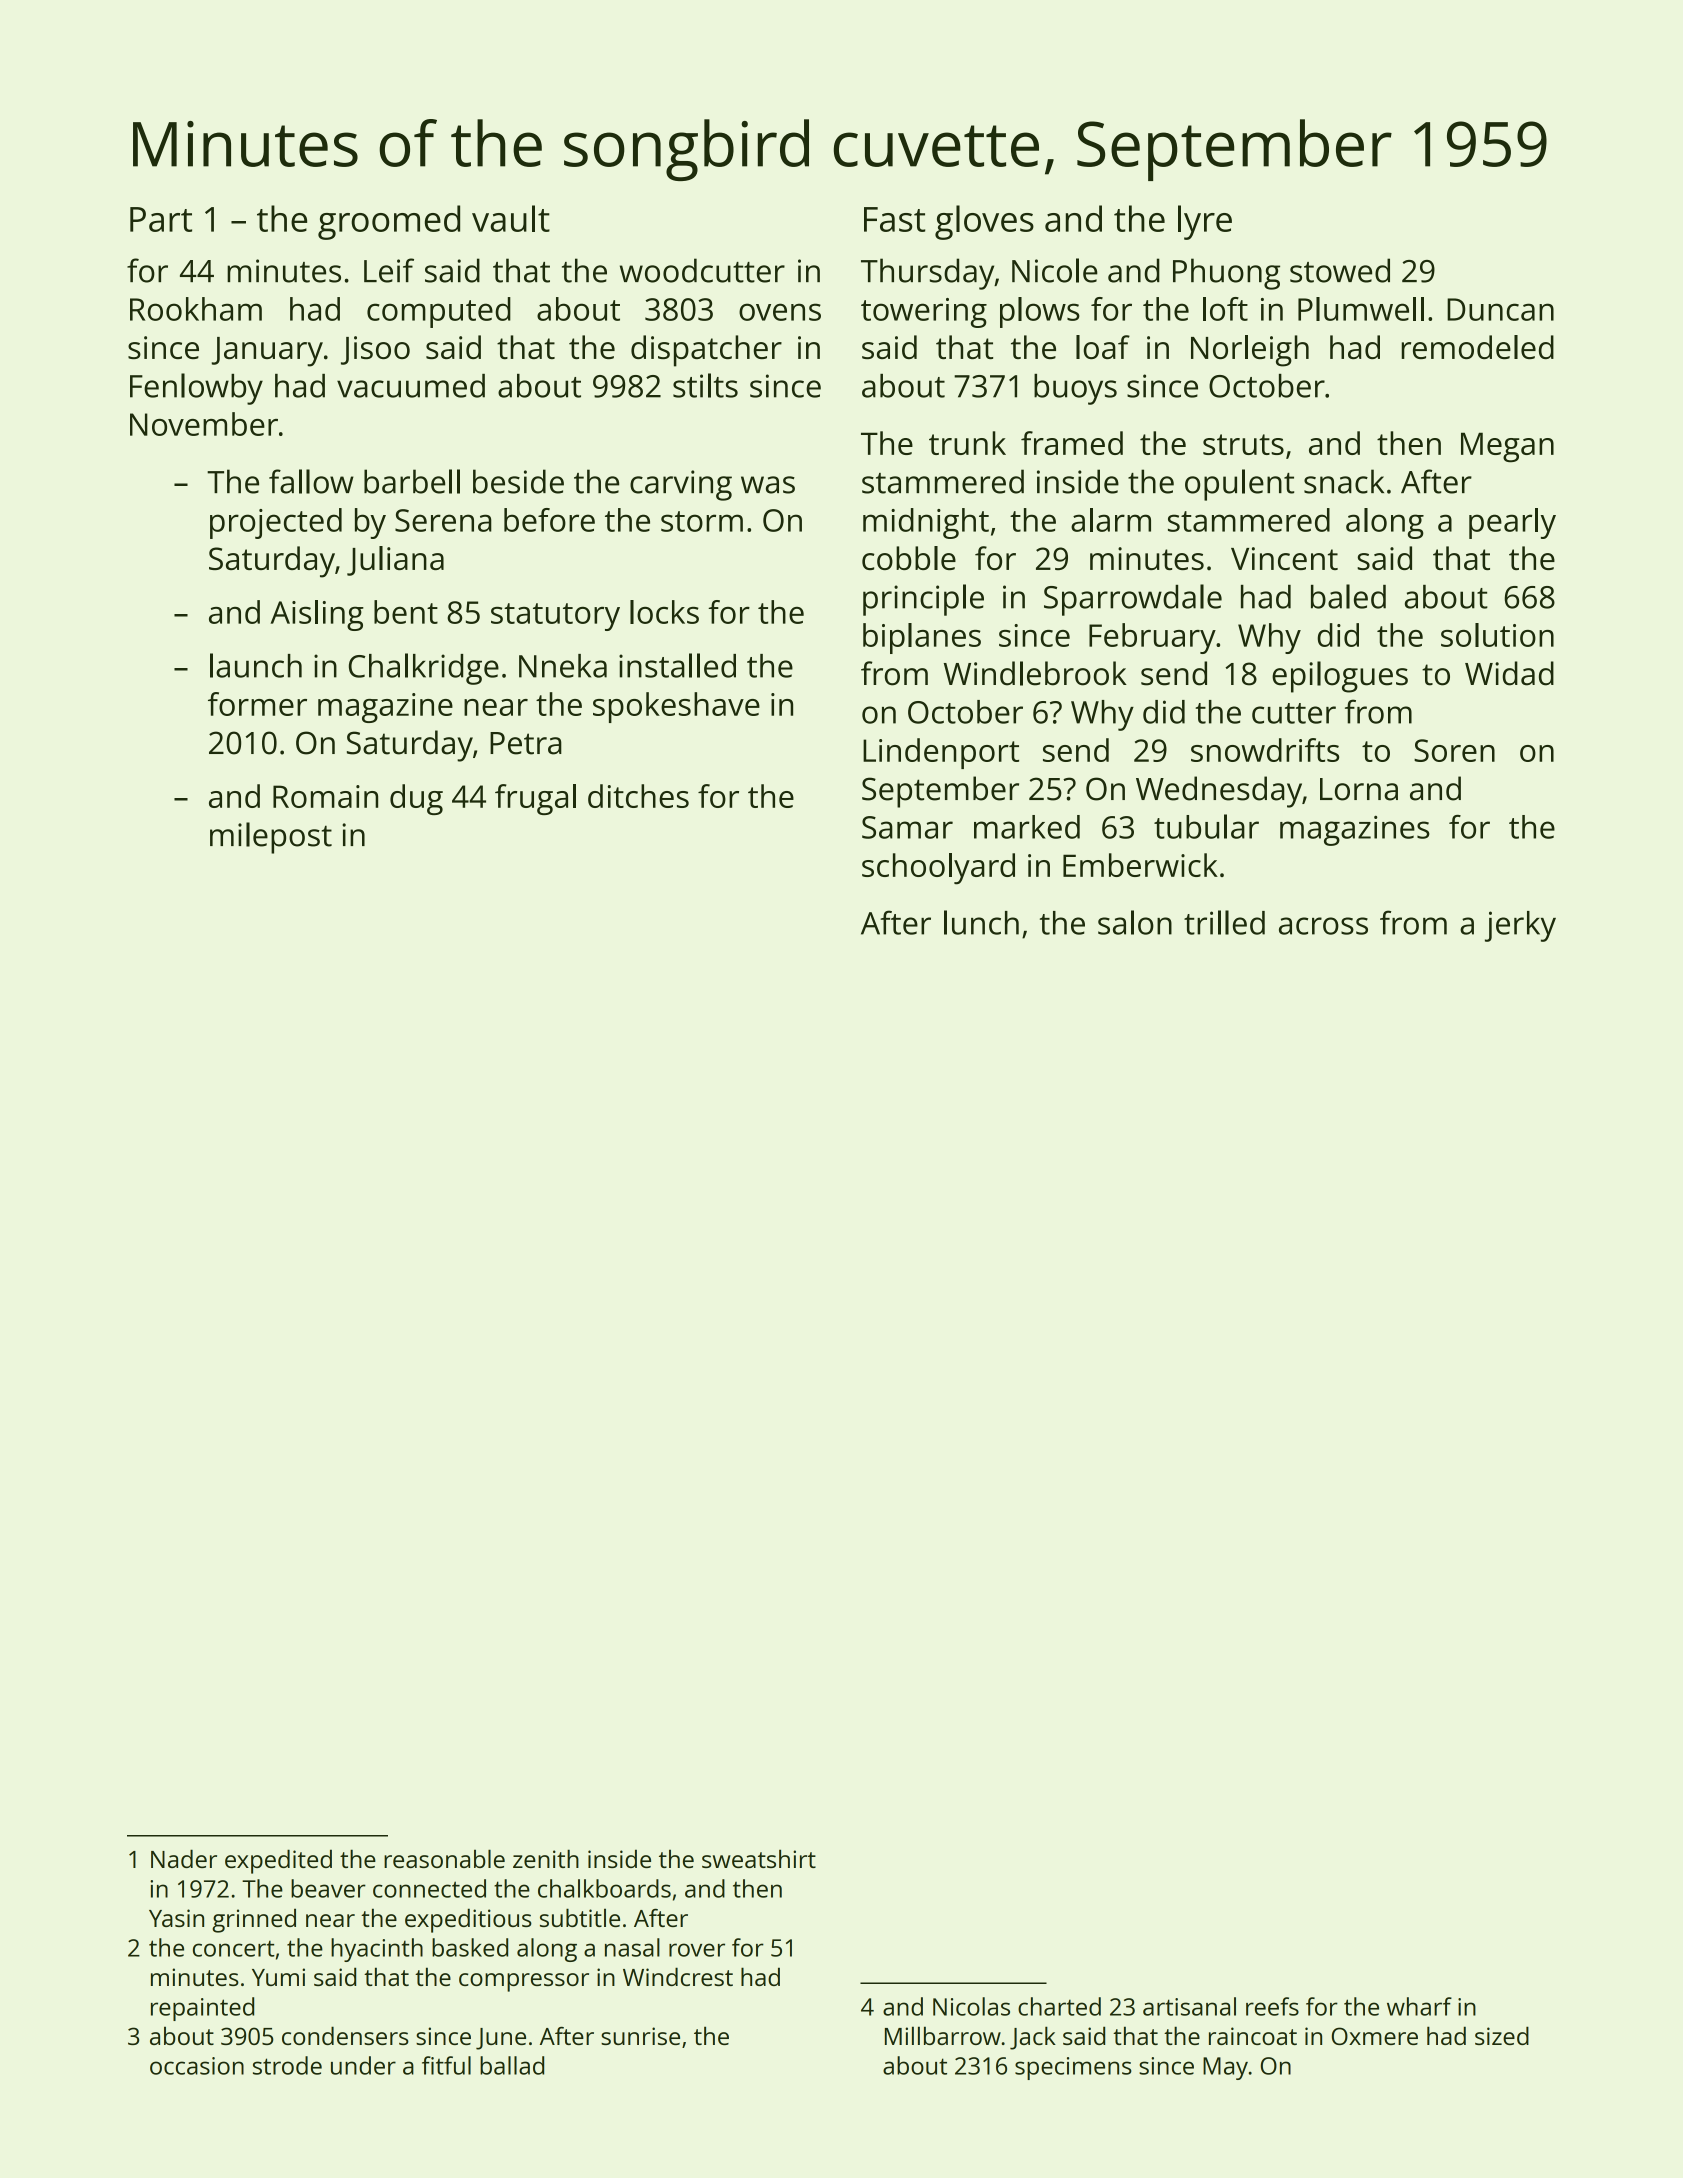 The width and height of the screenshot is (1683, 2178). What do you see at coordinates (197, 2066) in the screenshot?
I see `occasion` at bounding box center [197, 2066].
